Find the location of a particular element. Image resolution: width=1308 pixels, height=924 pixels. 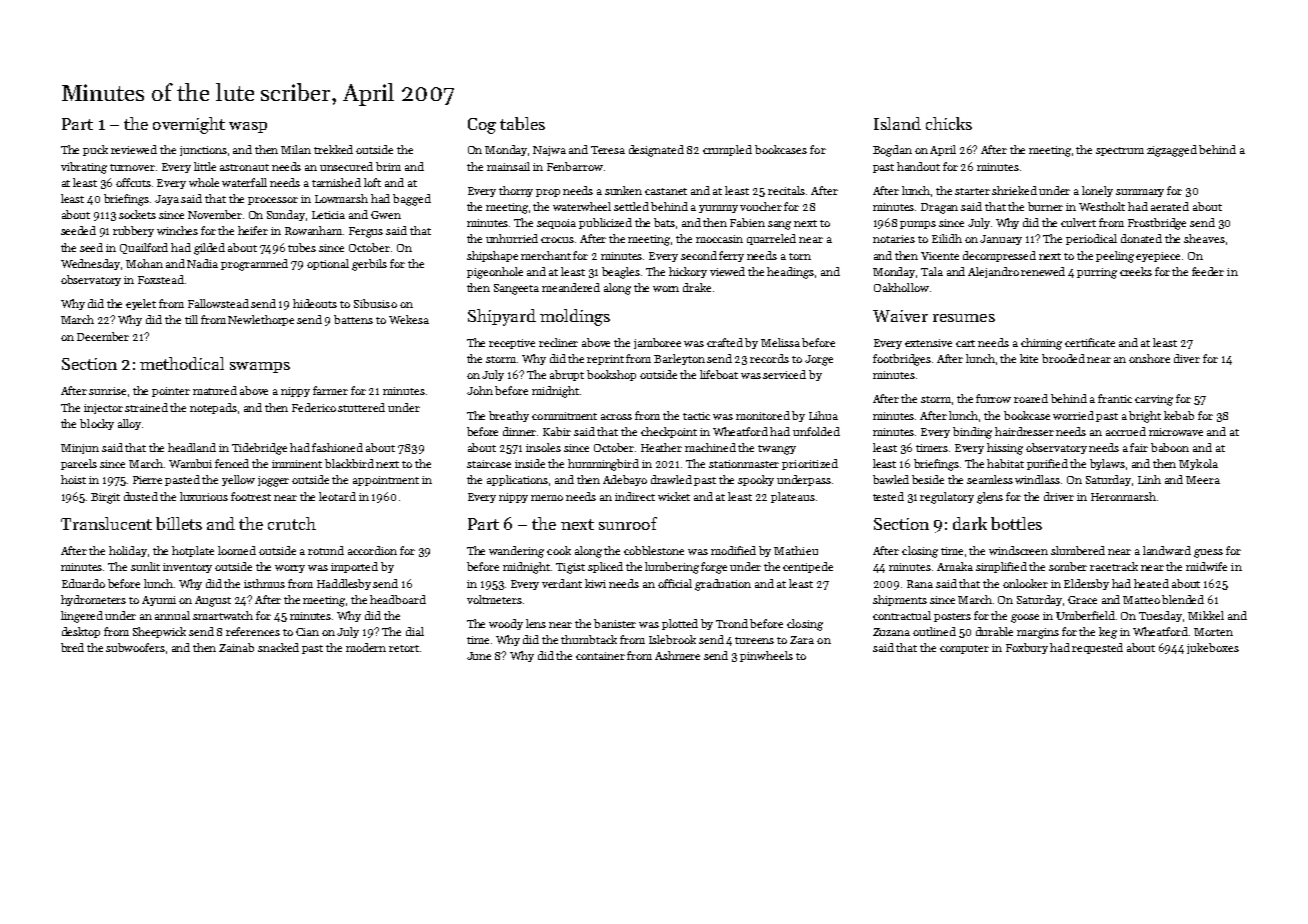

puck is located at coordinates (95, 150).
